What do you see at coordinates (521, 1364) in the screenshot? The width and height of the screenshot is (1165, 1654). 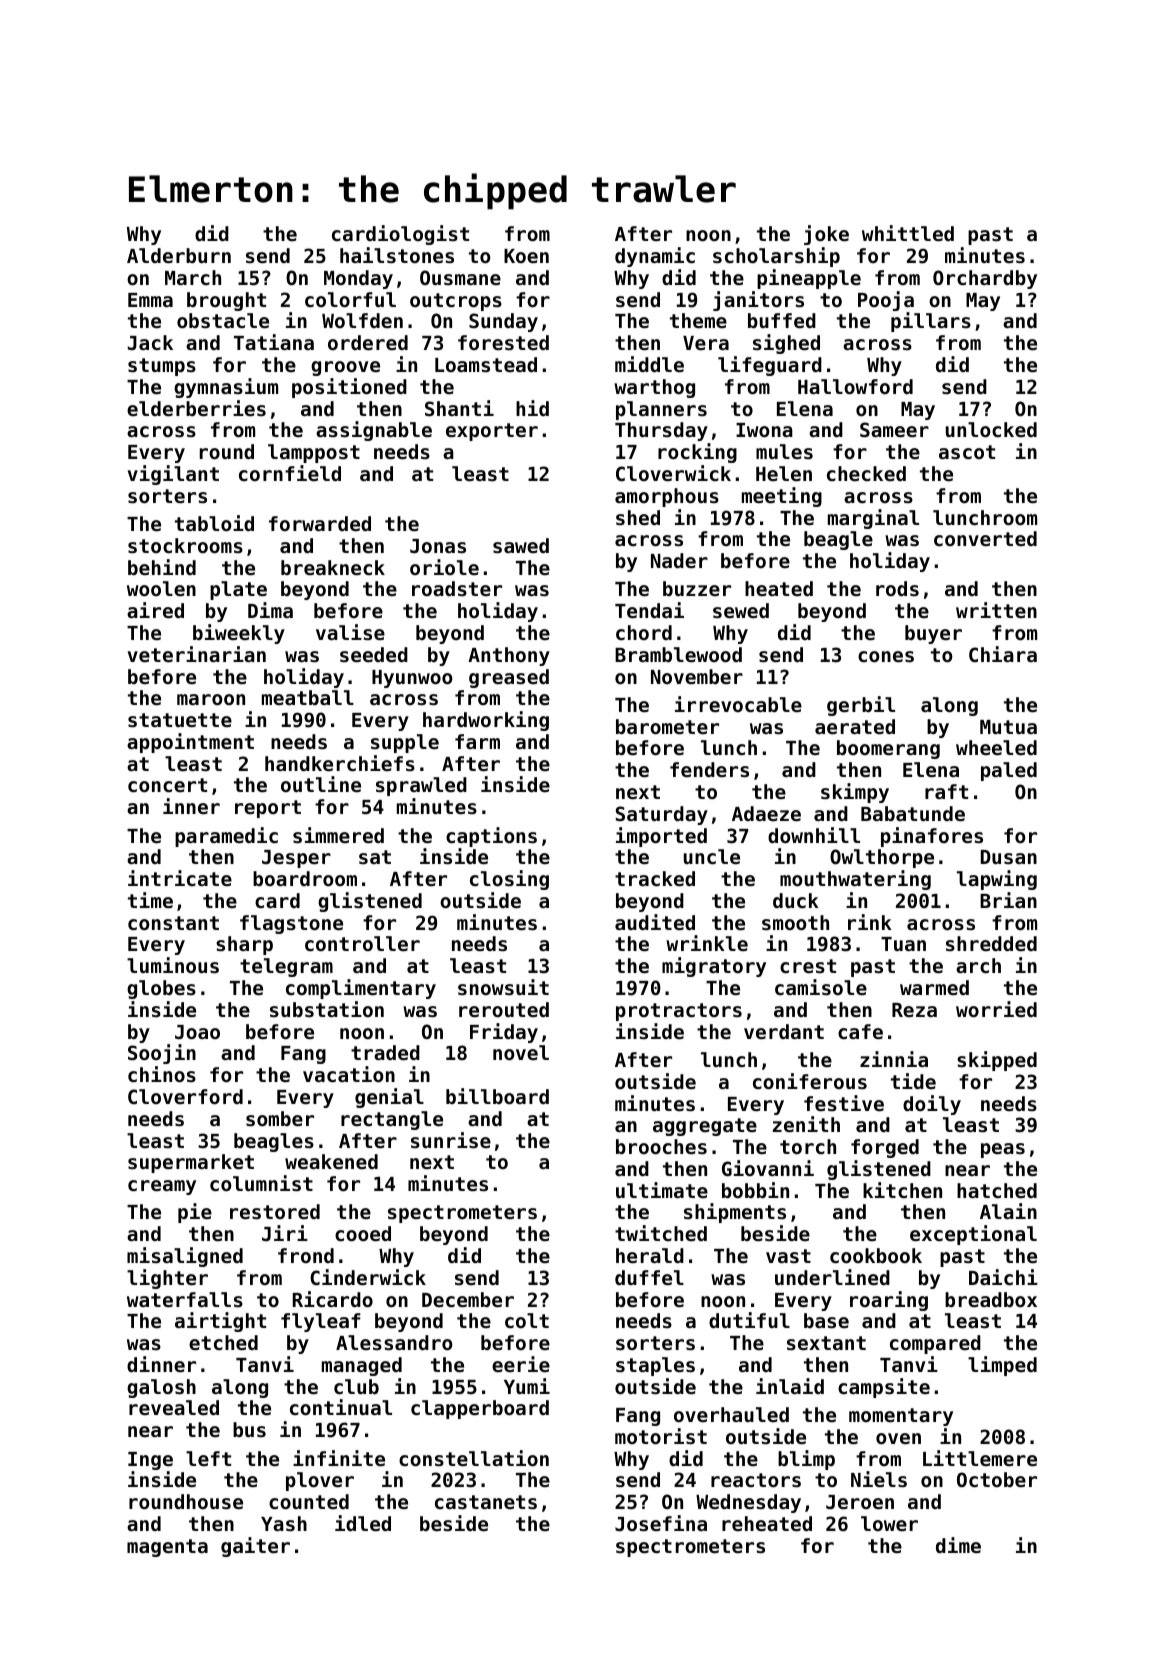 I see `eerie` at bounding box center [521, 1364].
